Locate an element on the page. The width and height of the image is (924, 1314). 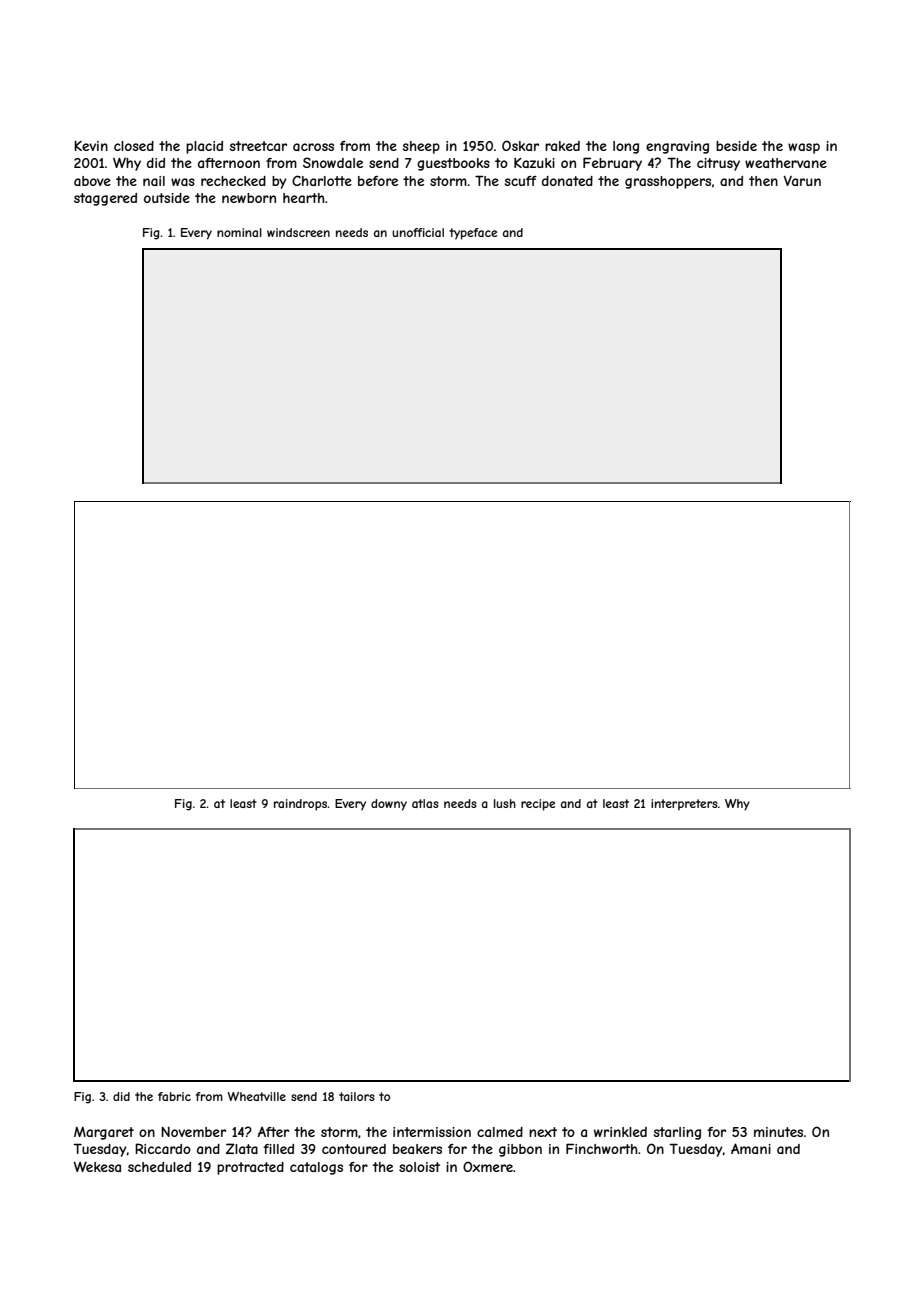
raindrops is located at coordinates (301, 805).
